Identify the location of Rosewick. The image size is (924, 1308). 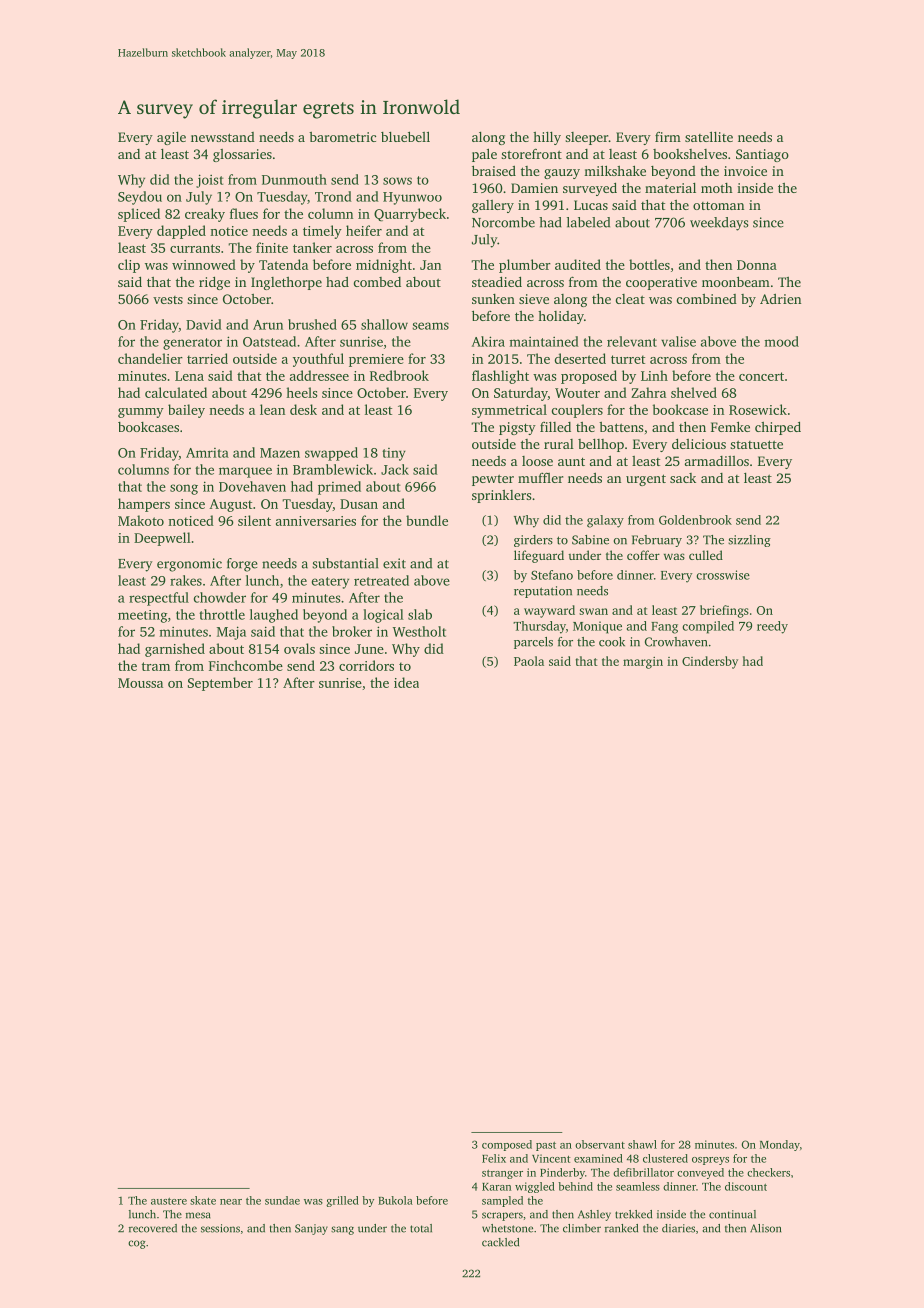
(758, 409).
